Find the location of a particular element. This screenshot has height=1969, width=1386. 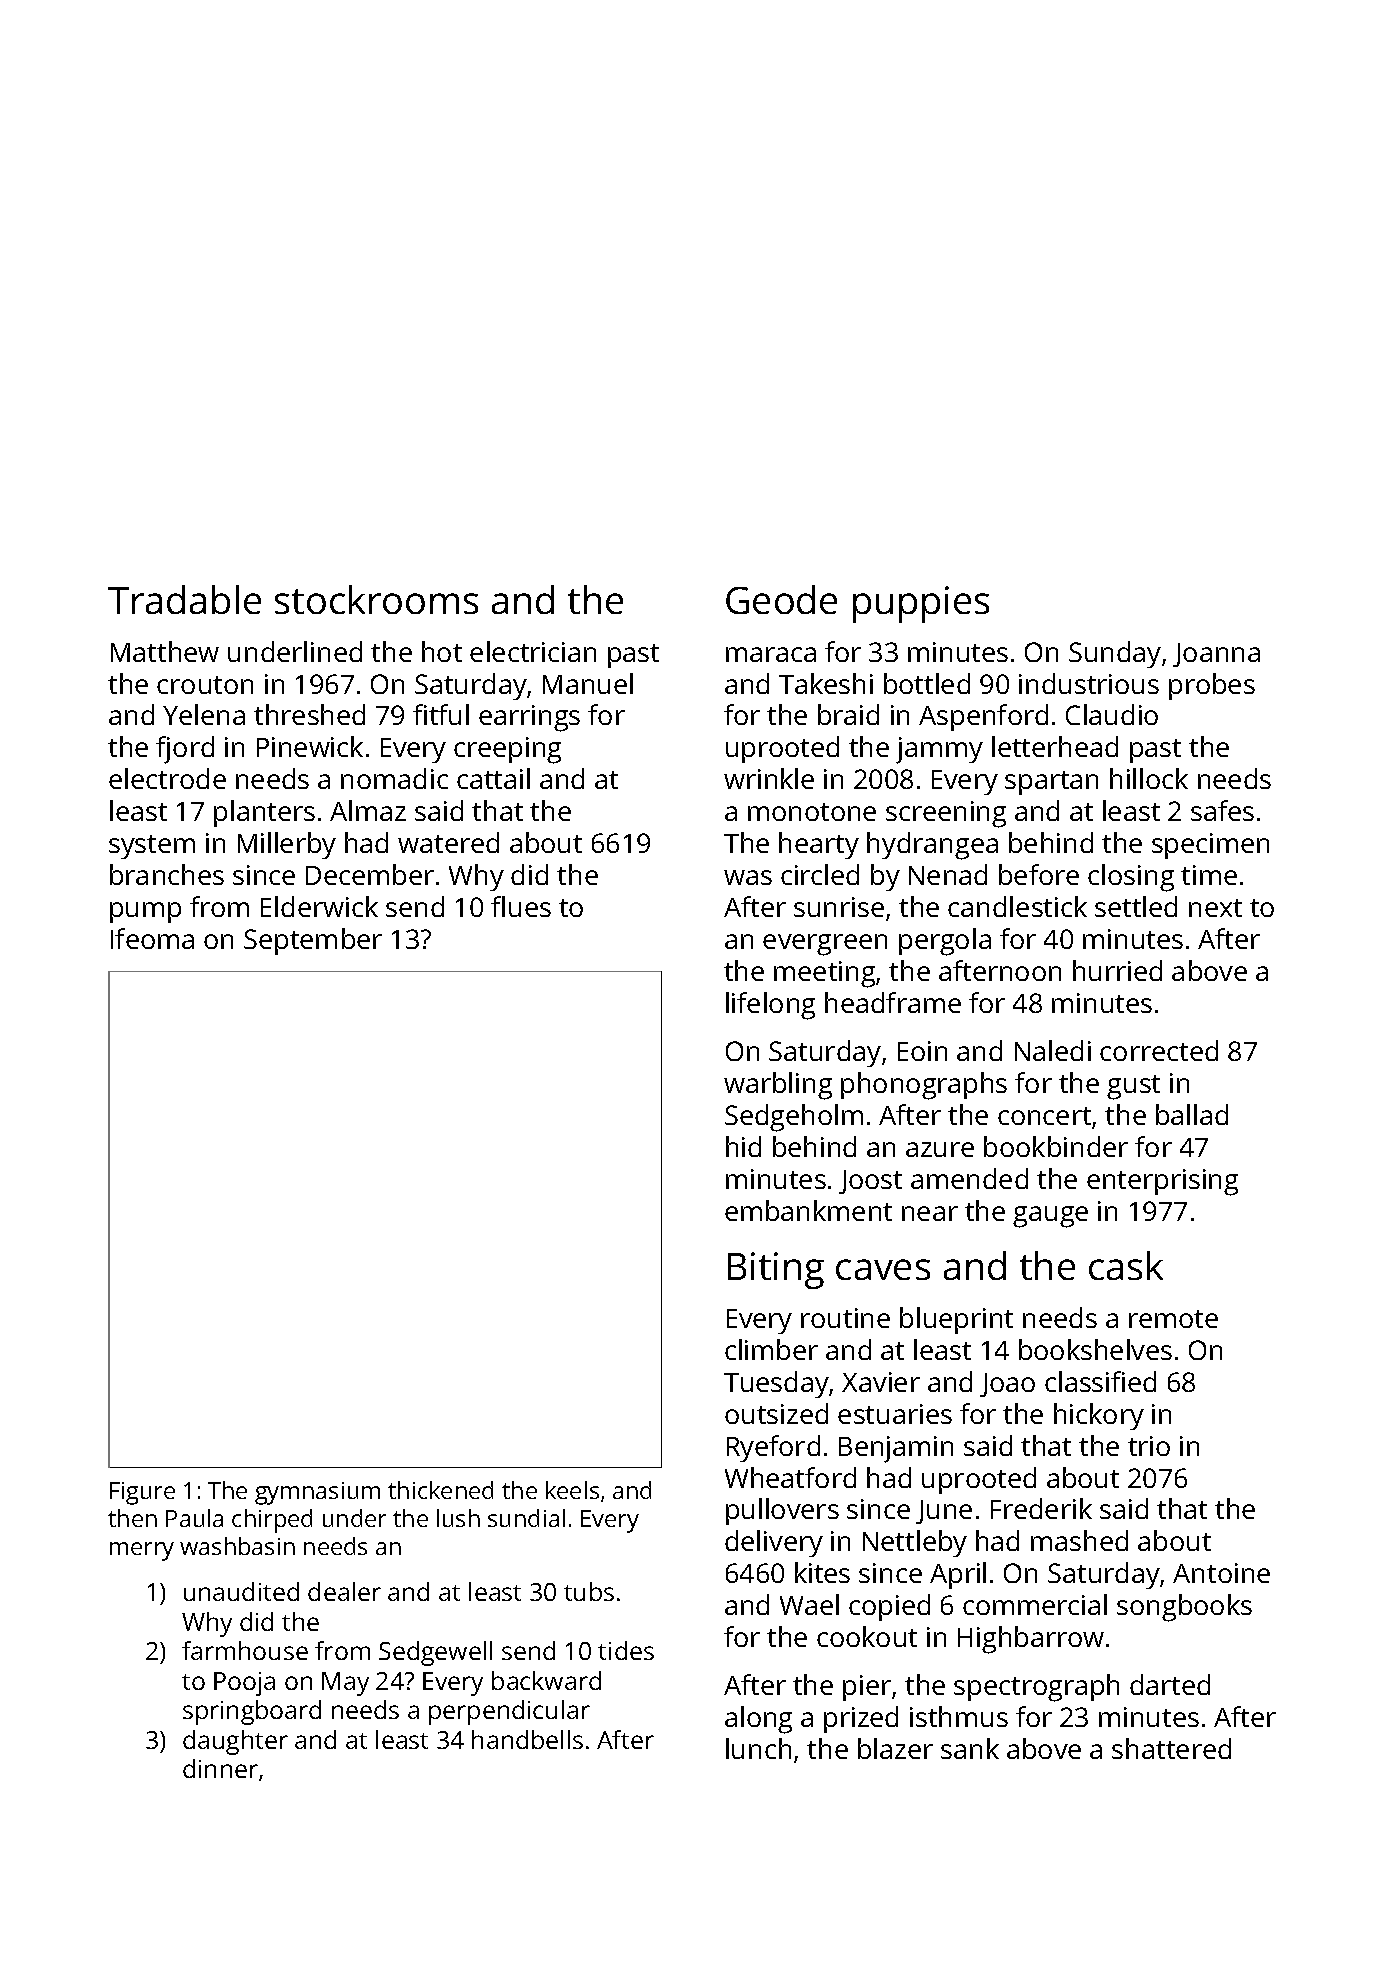

probes is located at coordinates (1212, 686).
